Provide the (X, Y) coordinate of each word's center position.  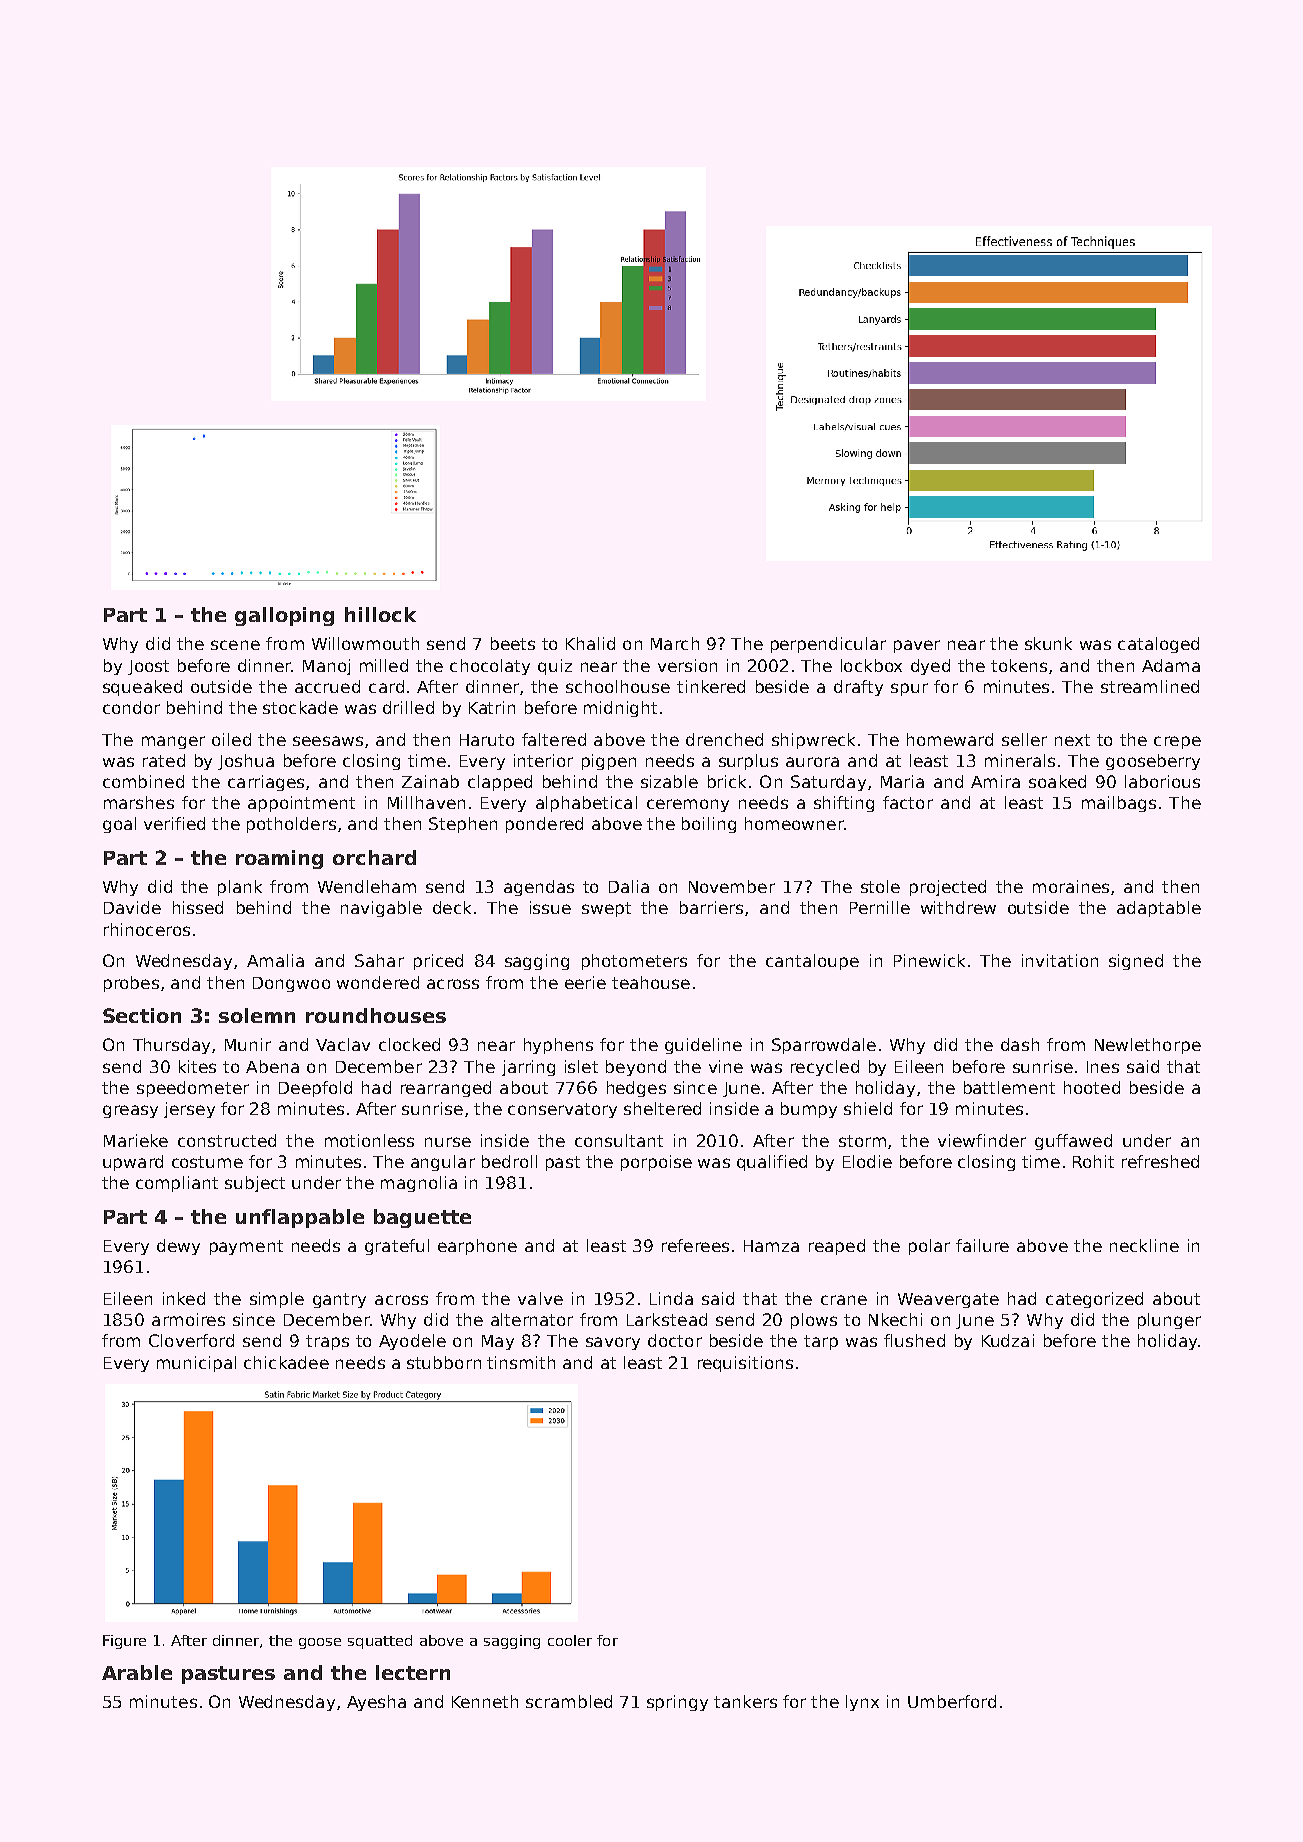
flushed (914, 1340)
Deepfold (315, 1089)
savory (613, 1343)
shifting (844, 804)
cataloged (1158, 645)
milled (384, 665)
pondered (544, 825)
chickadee (286, 1362)
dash (1020, 1044)
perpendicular (828, 645)
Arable (137, 1672)
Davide (132, 907)
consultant (619, 1140)
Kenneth (485, 1701)
